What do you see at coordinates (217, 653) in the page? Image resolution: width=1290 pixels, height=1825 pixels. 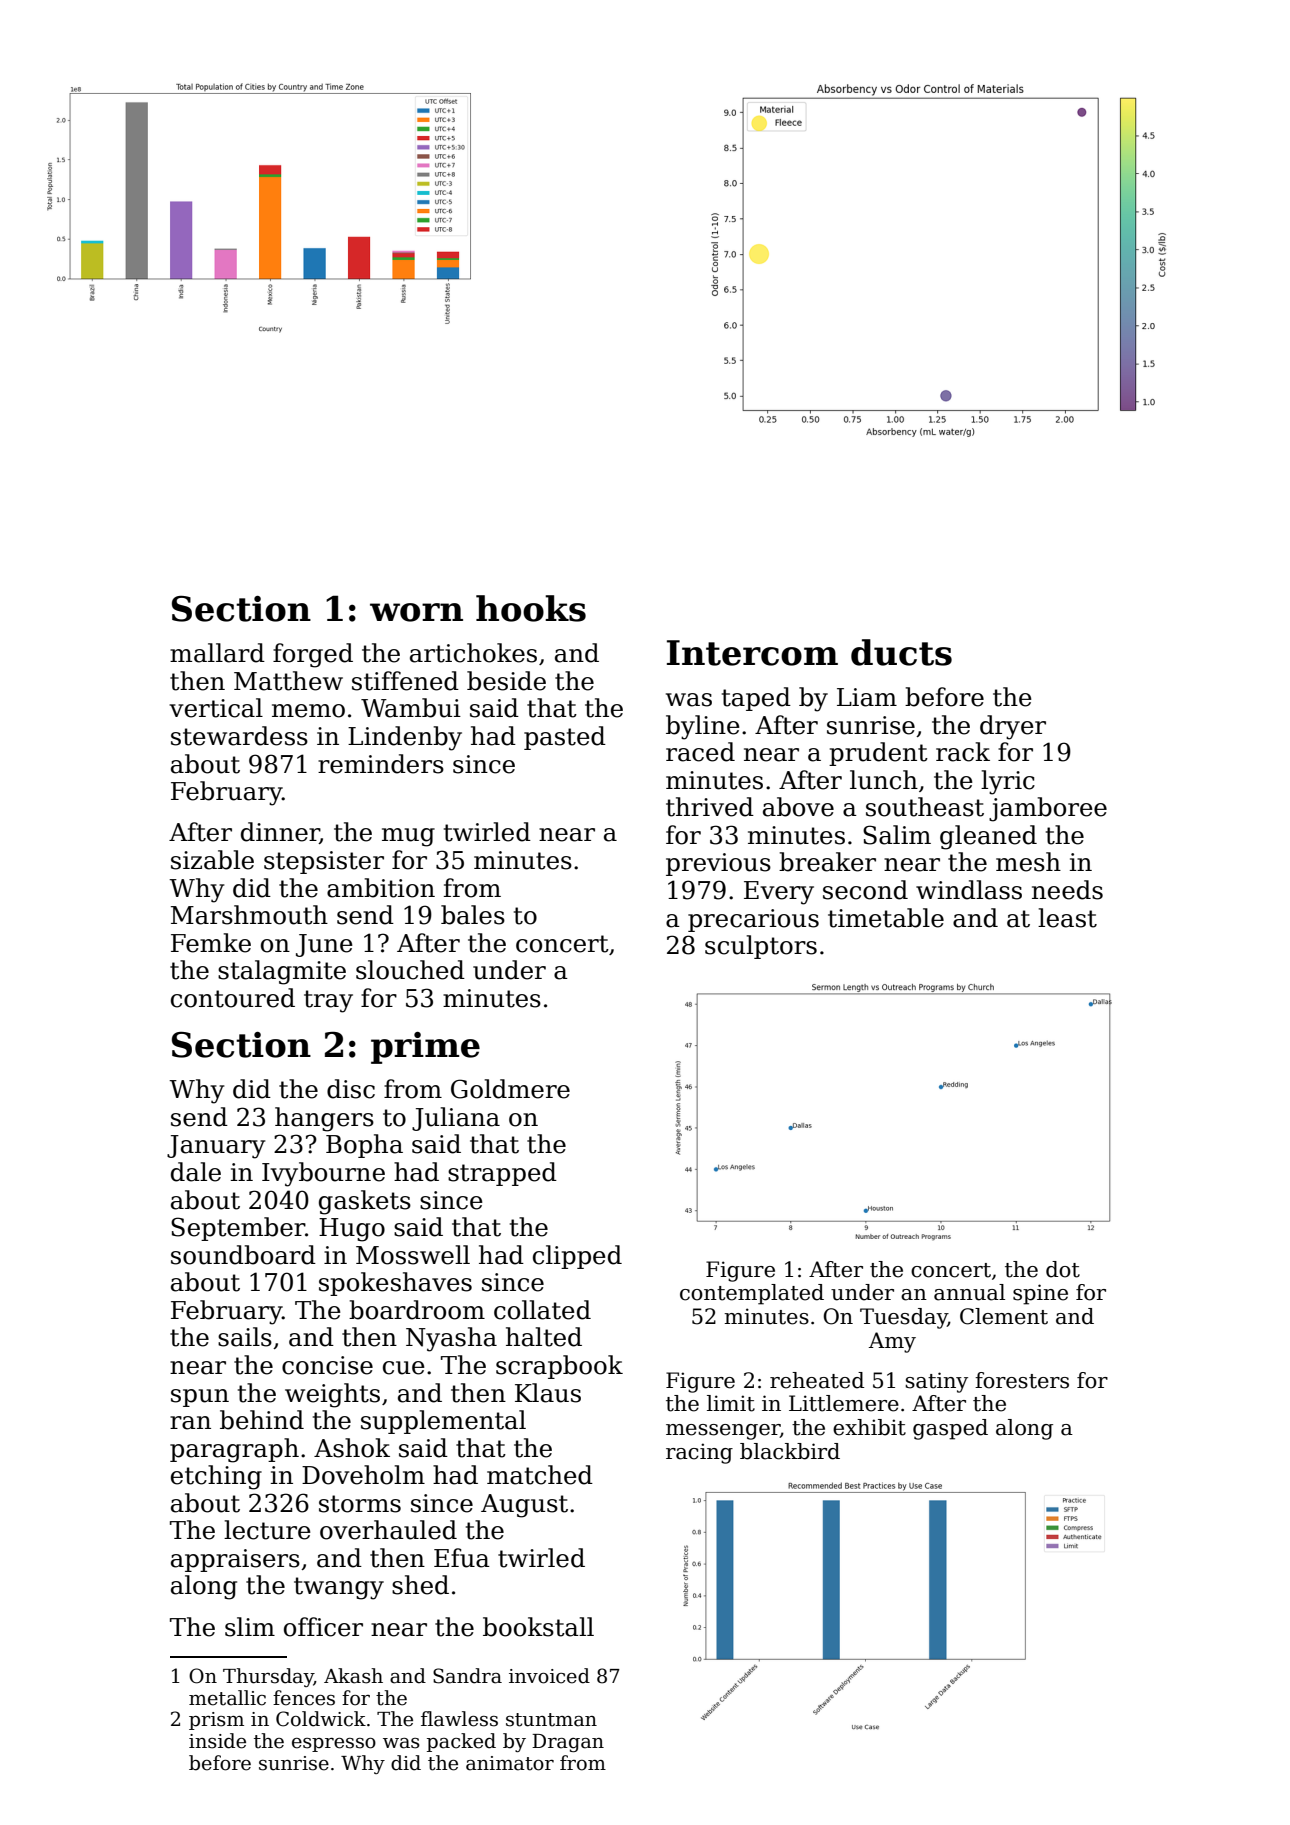 I see `mallard` at bounding box center [217, 653].
